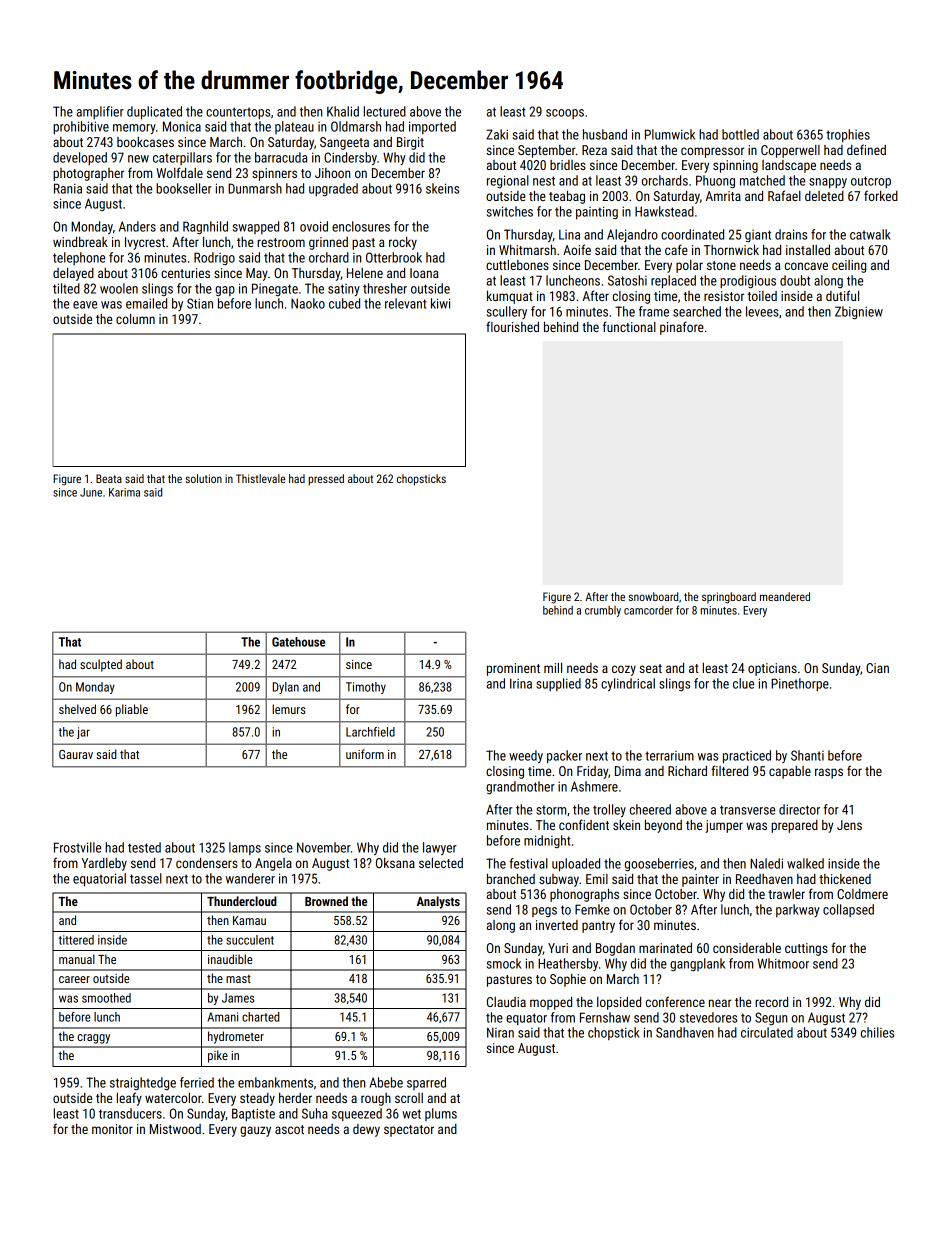  I want to click on Beata, so click(109, 478).
